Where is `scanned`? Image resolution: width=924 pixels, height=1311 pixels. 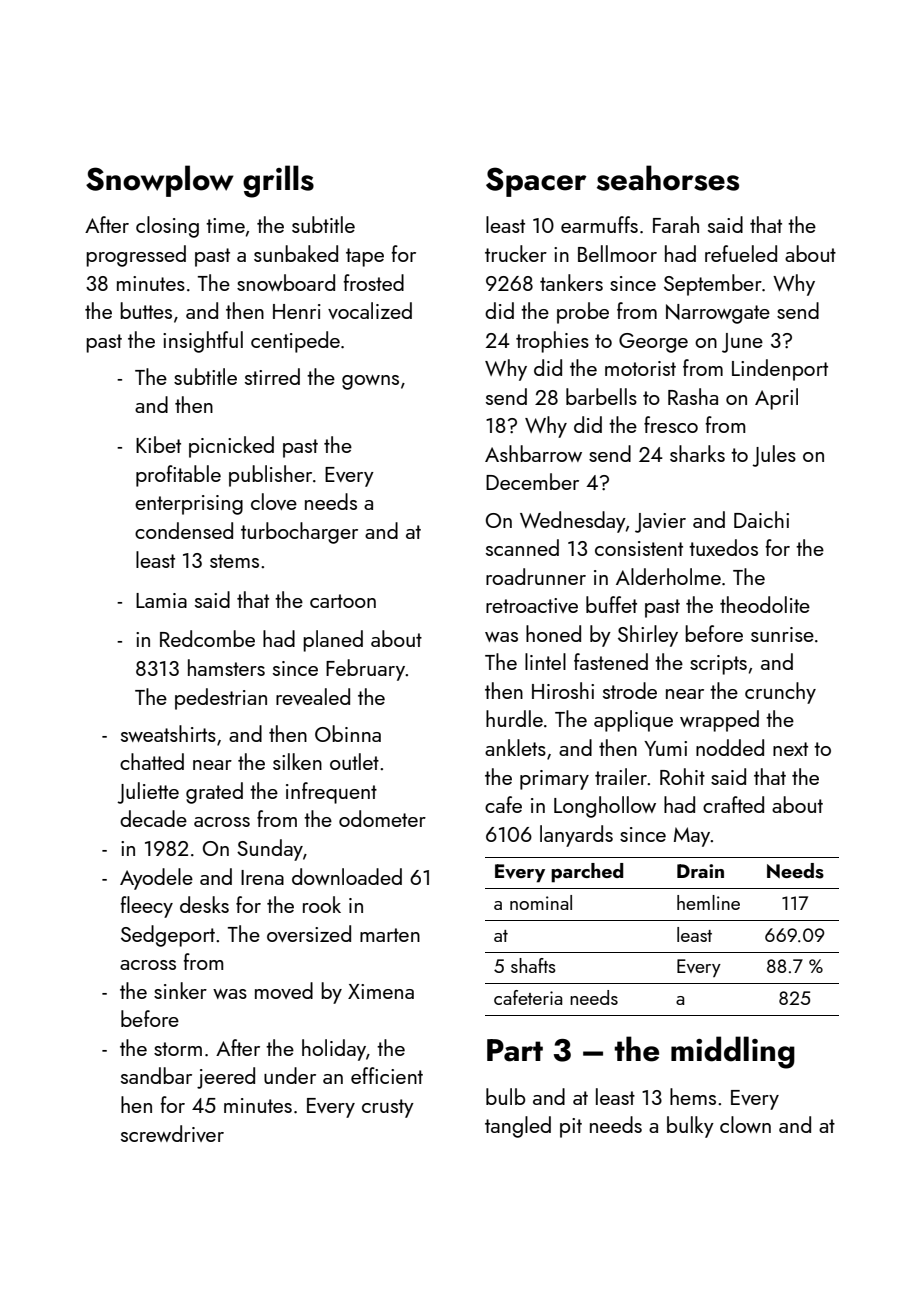
scanned is located at coordinates (522, 547).
